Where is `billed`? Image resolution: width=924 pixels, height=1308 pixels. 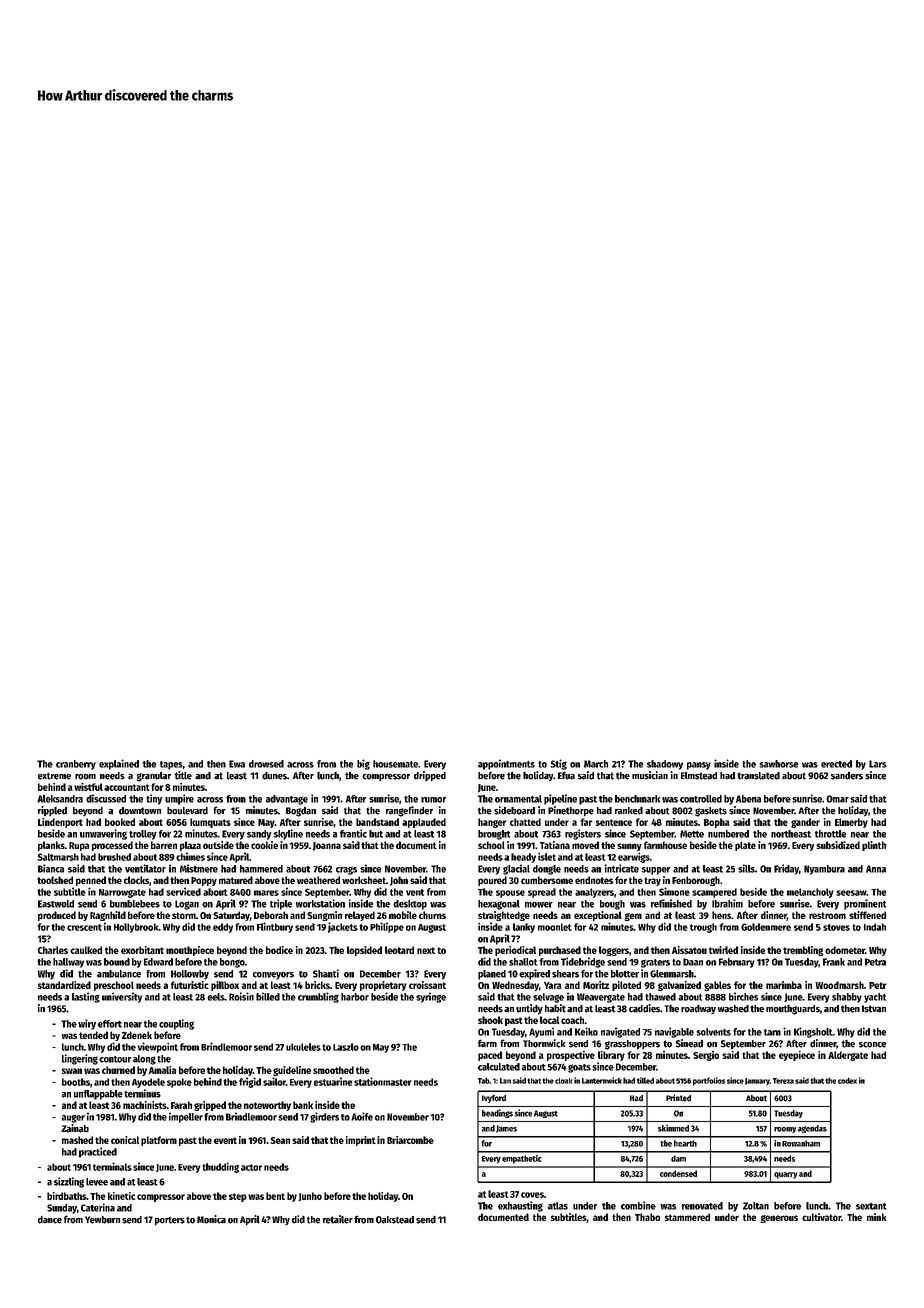
billed is located at coordinates (268, 996).
